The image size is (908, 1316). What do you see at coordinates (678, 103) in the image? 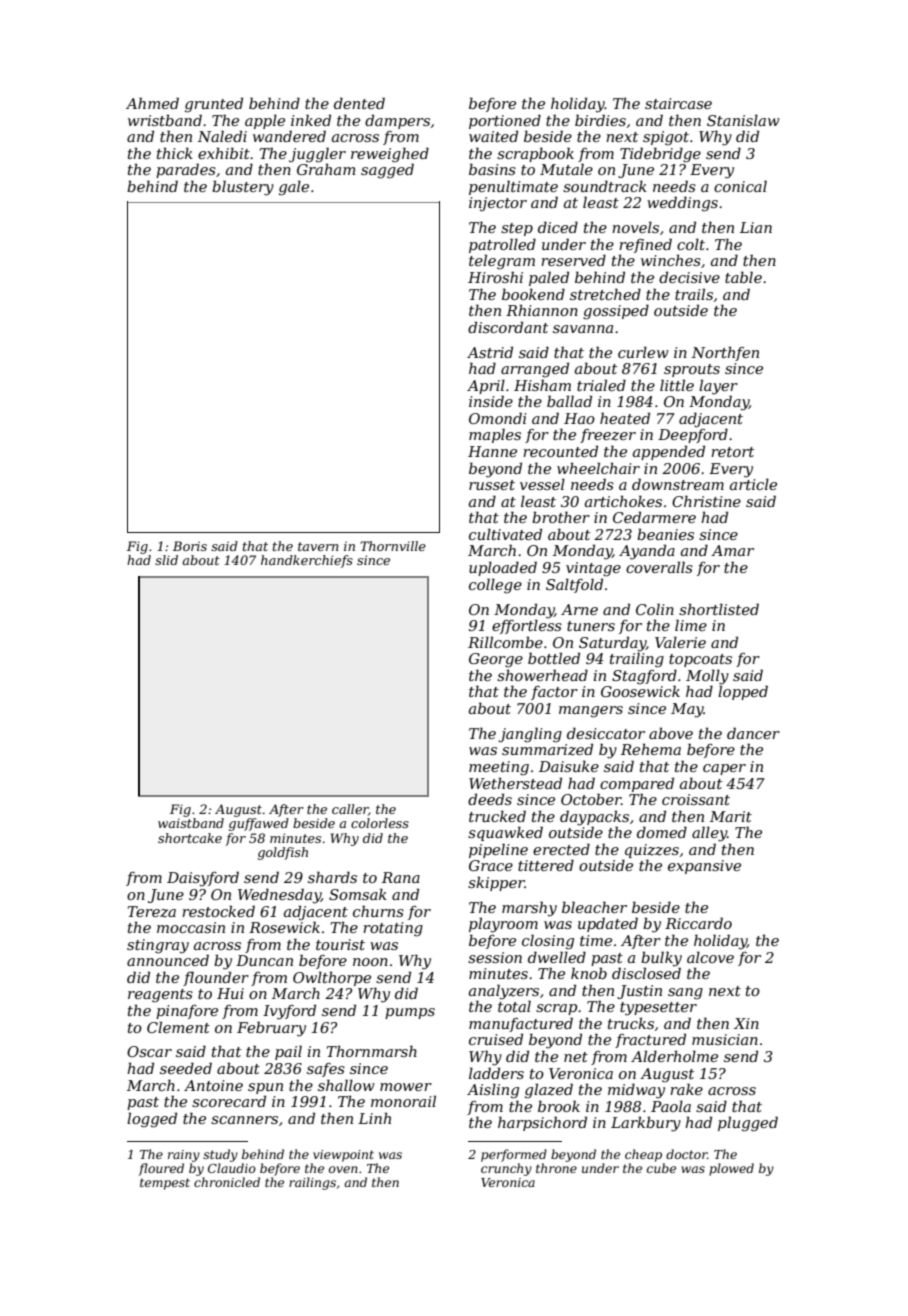
I see `staircase` at bounding box center [678, 103].
